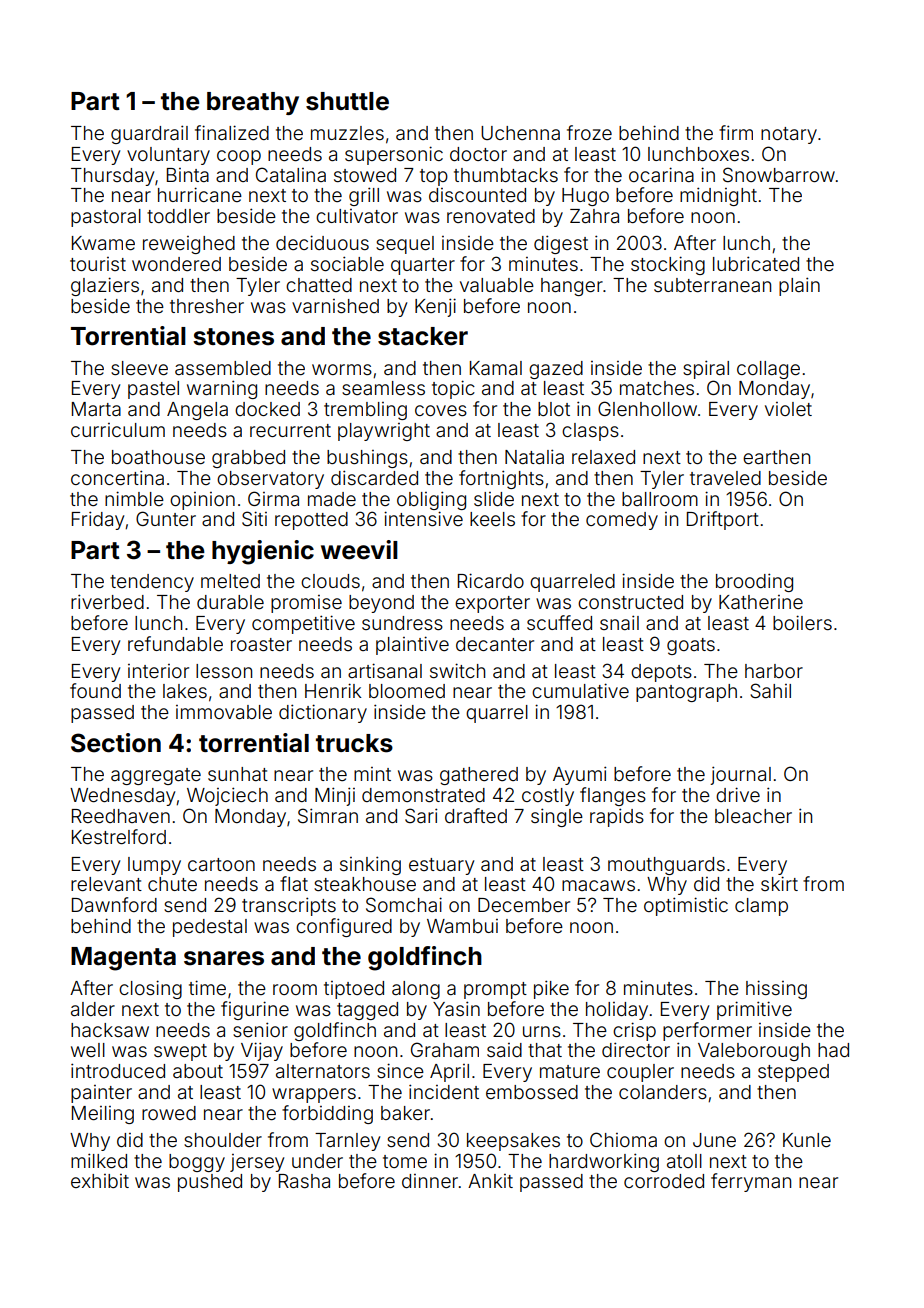 The width and height of the screenshot is (924, 1308). Describe the element at coordinates (99, 1160) in the screenshot. I see `milked` at that location.
